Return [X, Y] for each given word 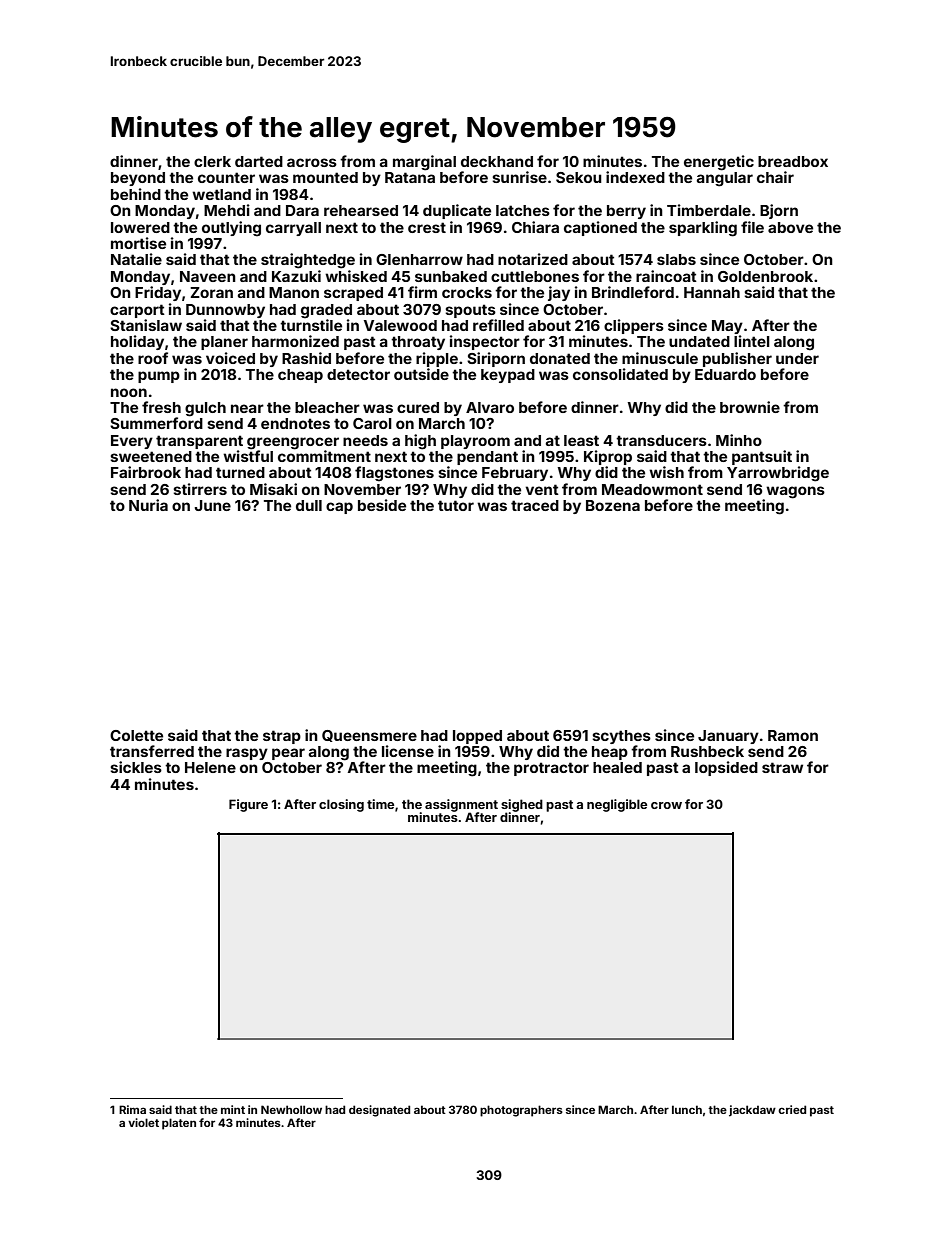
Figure [248, 805]
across [312, 162]
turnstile [311, 325]
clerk [212, 161]
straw [782, 767]
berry [626, 212]
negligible [617, 805]
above [790, 227]
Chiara [535, 227]
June [212, 505]
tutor [456, 505]
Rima [132, 1109]
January [728, 737]
